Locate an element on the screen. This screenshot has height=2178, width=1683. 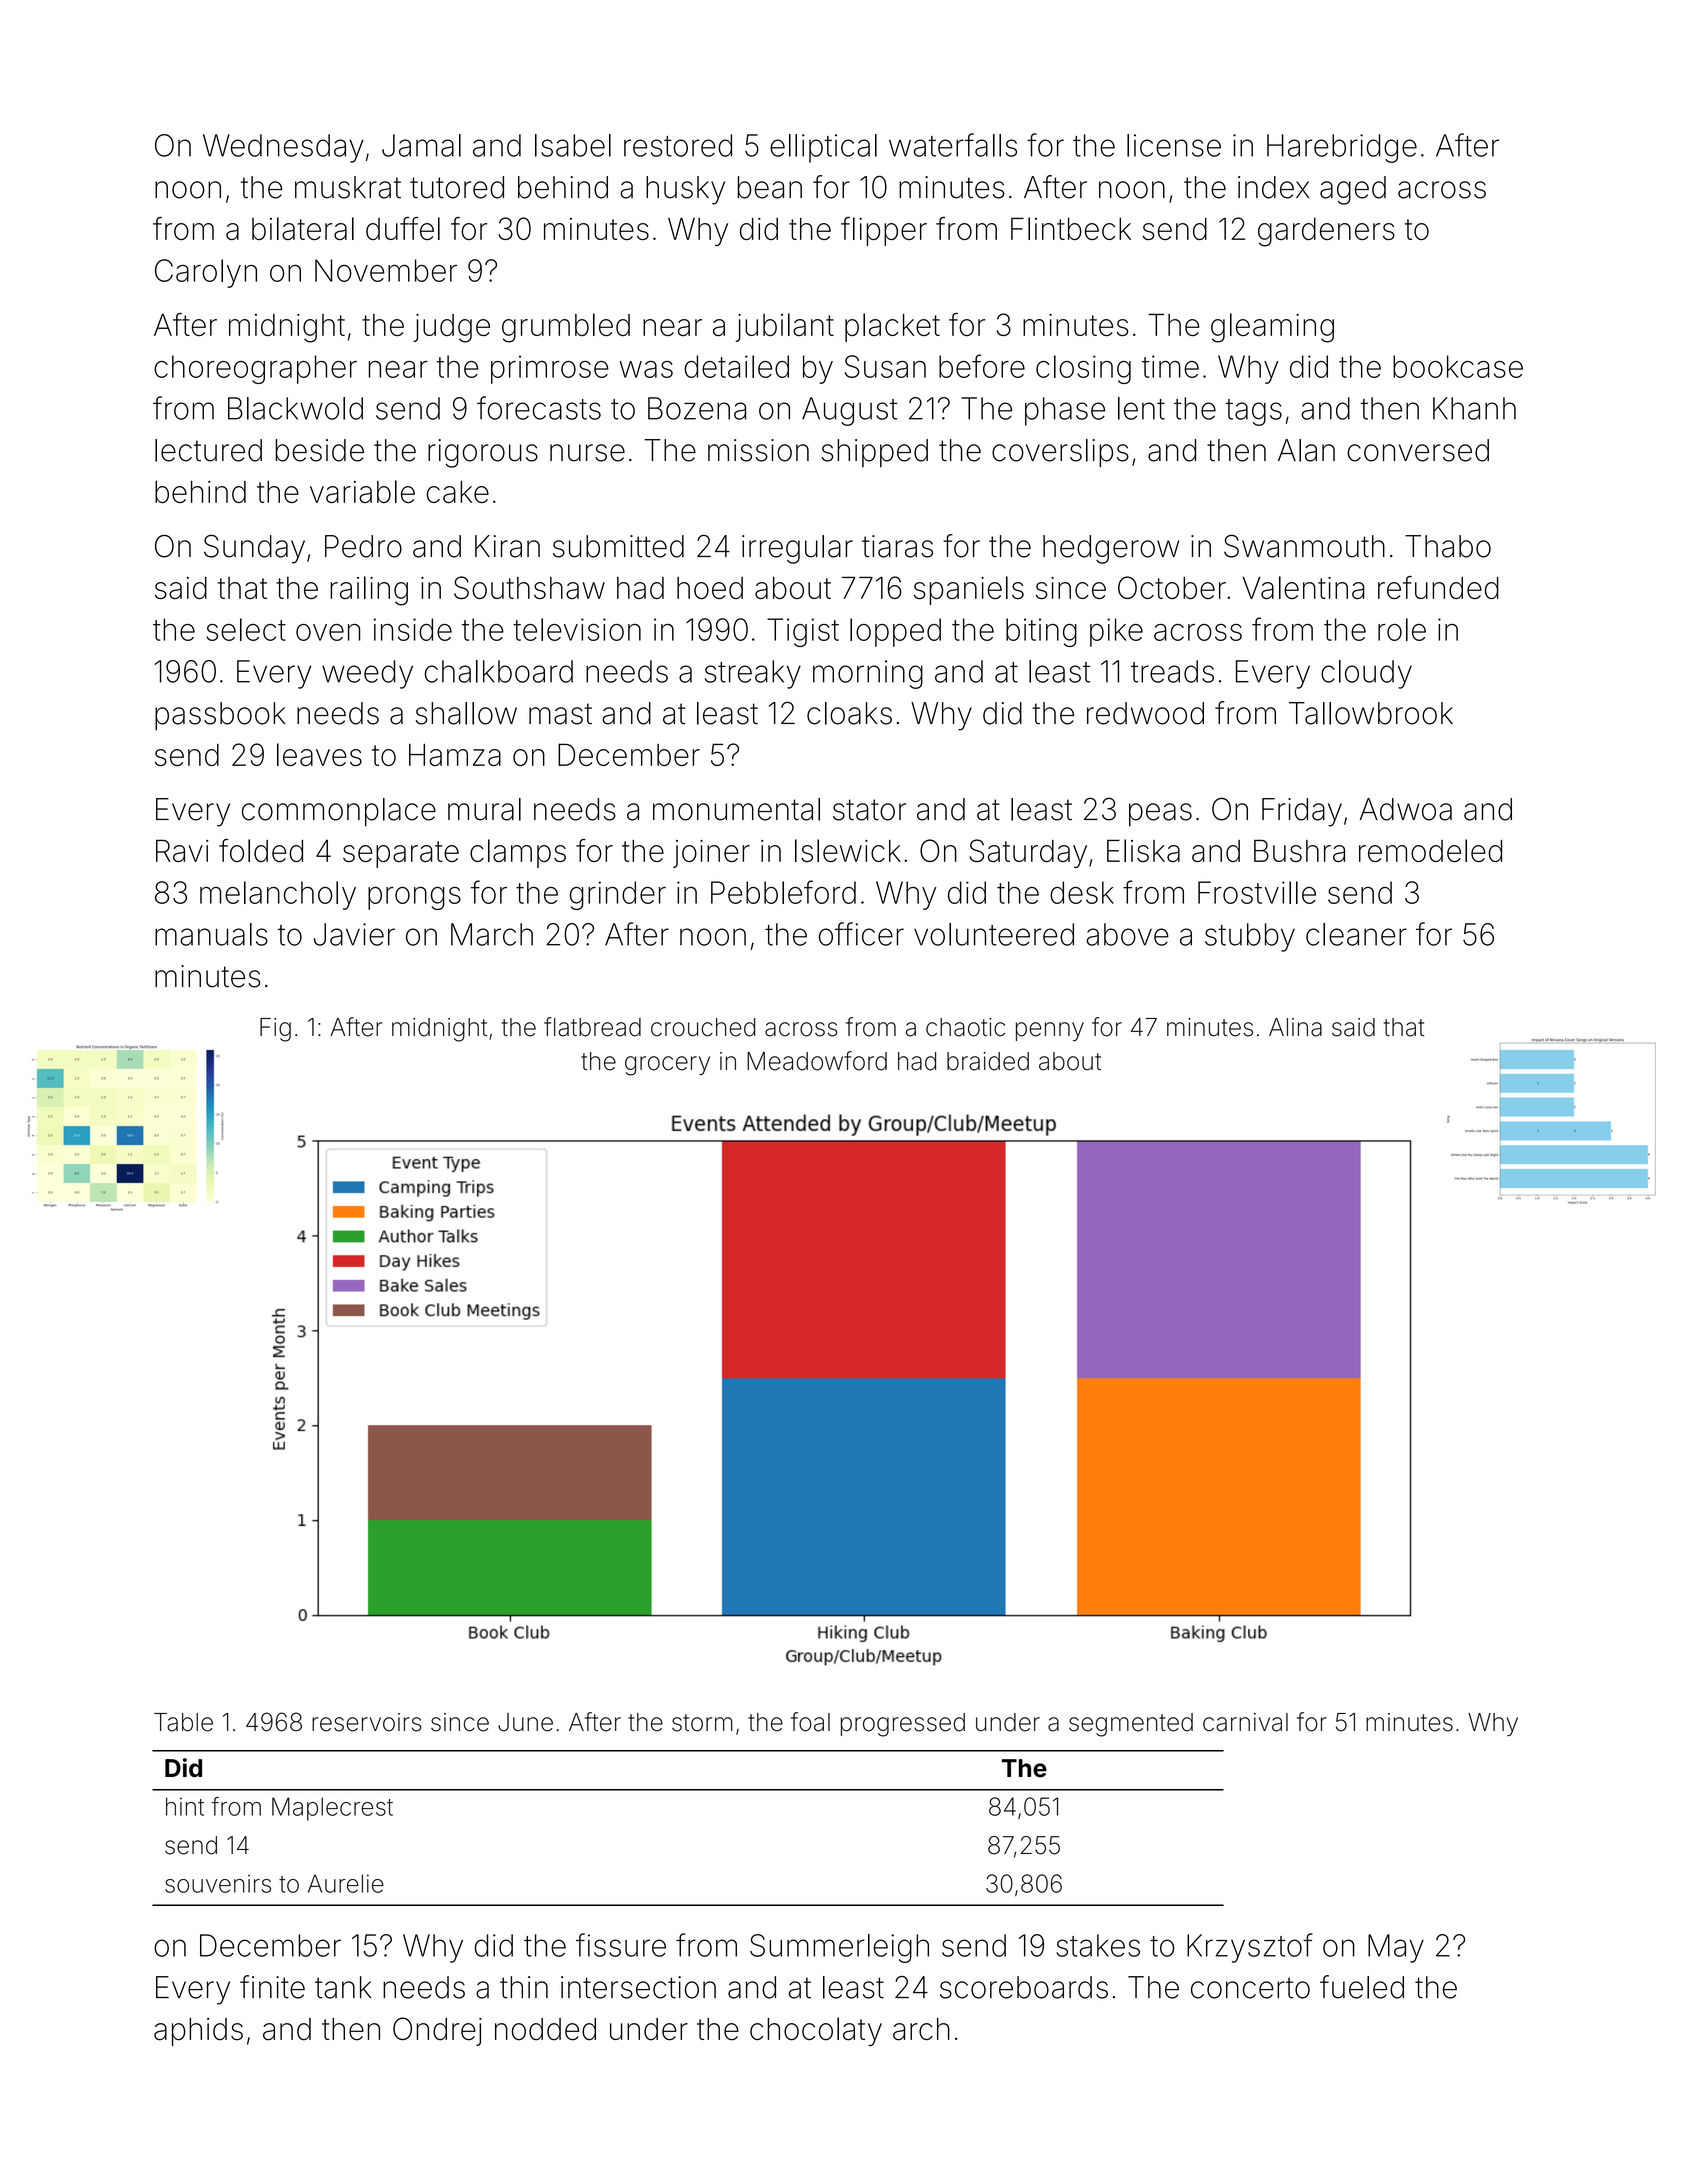
waterfalls is located at coordinates (953, 145).
